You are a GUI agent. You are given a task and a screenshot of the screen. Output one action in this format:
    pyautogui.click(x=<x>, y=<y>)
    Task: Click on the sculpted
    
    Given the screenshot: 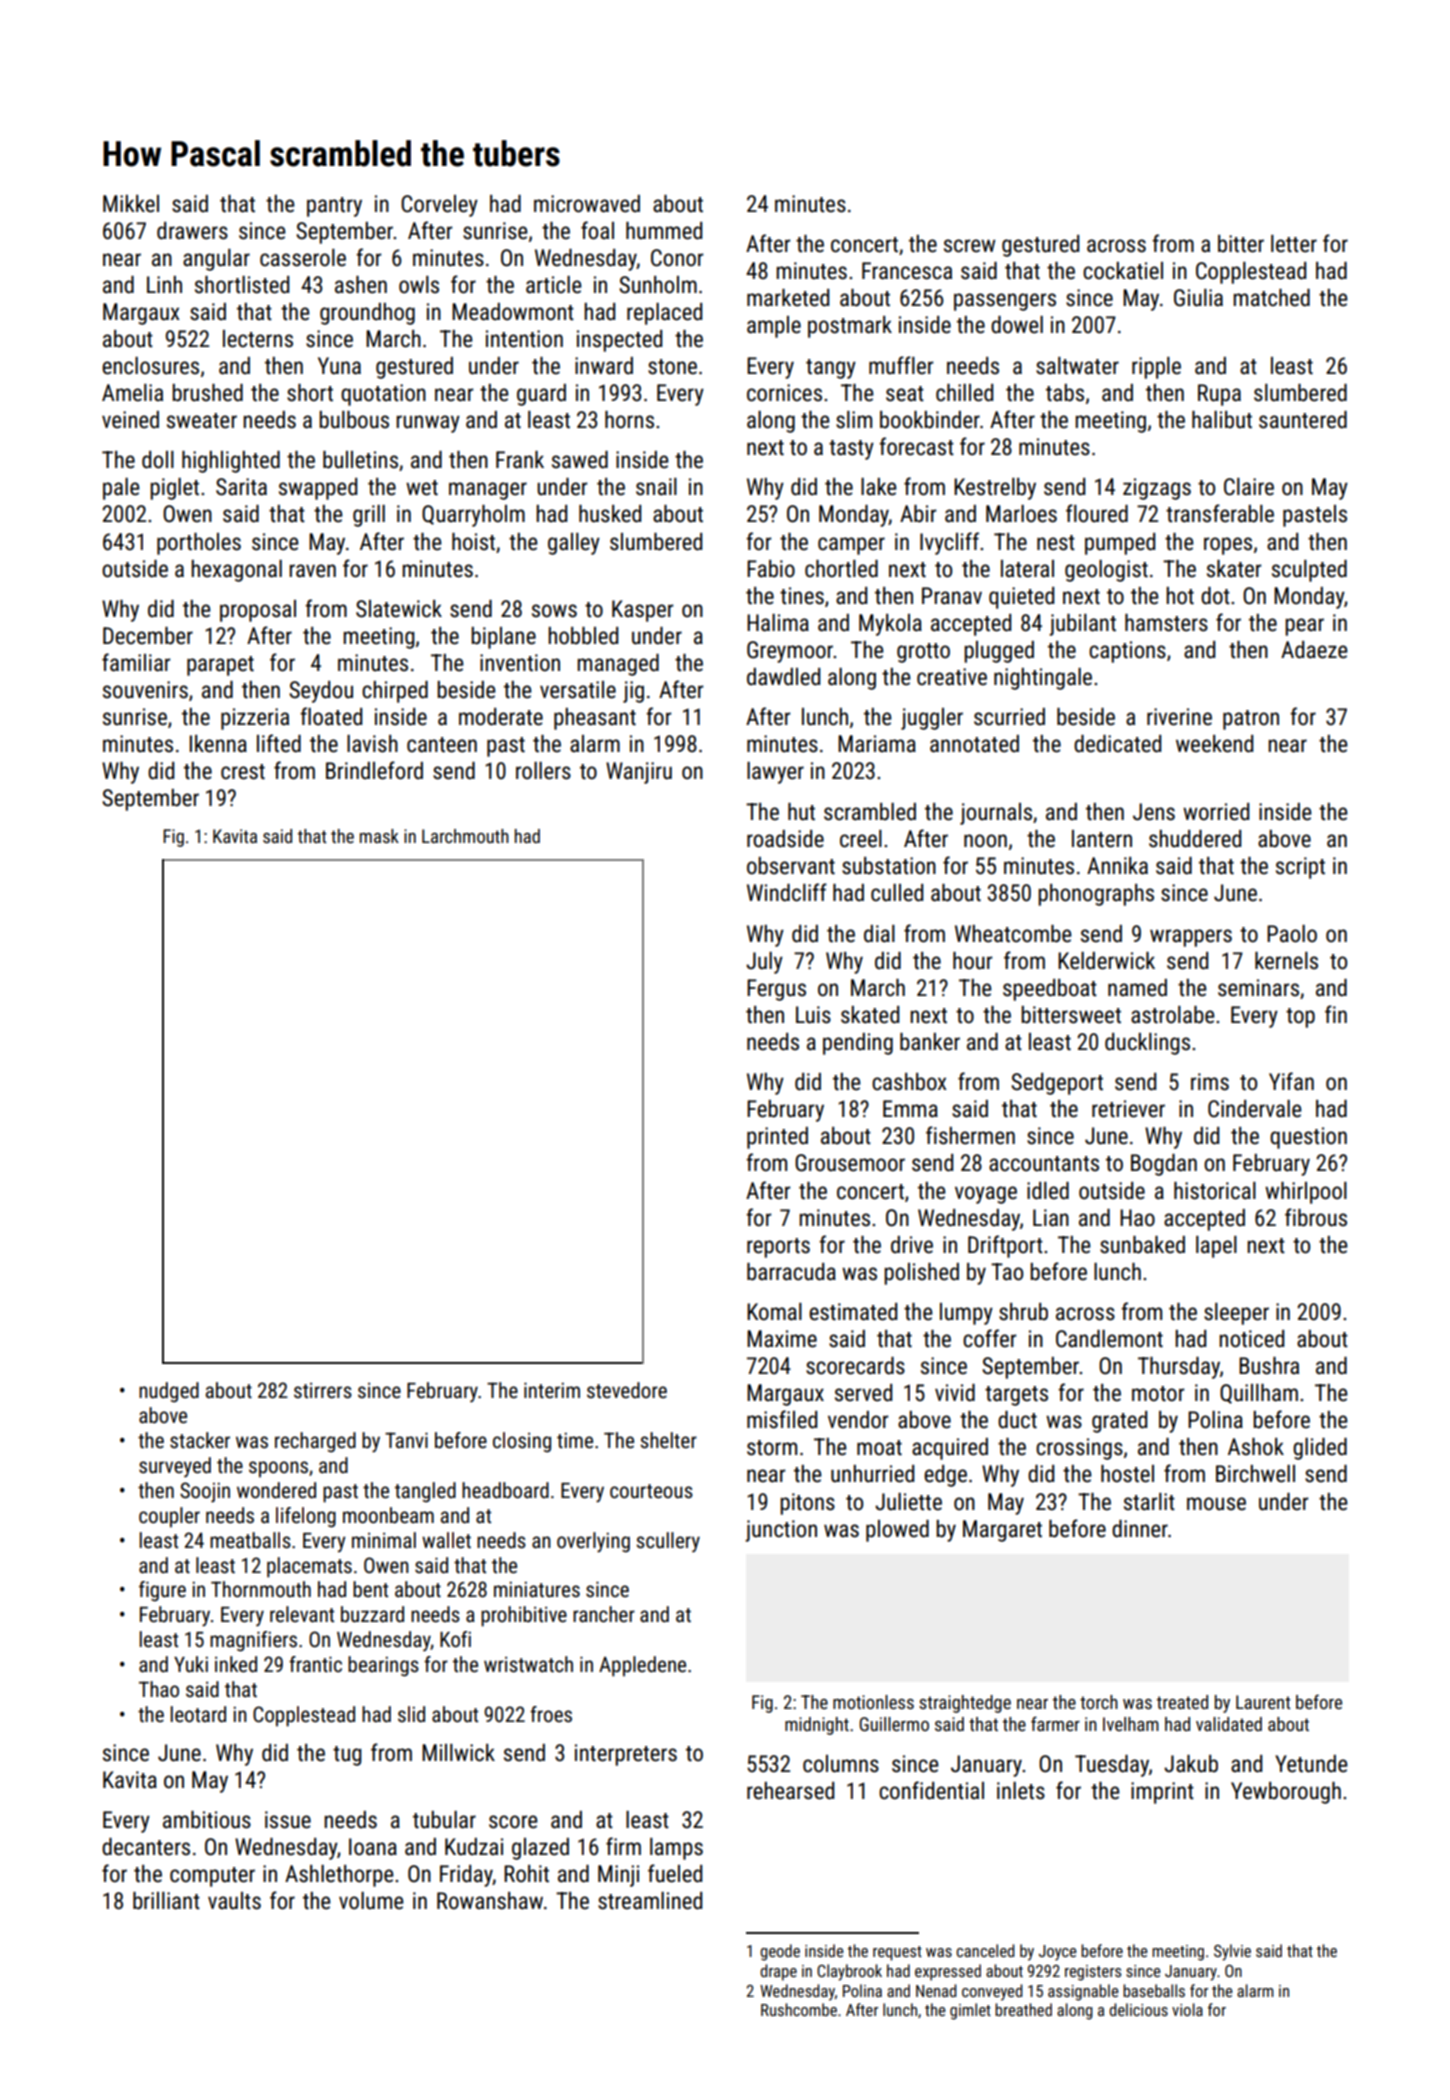 What is the action you would take?
    pyautogui.click(x=1309, y=571)
